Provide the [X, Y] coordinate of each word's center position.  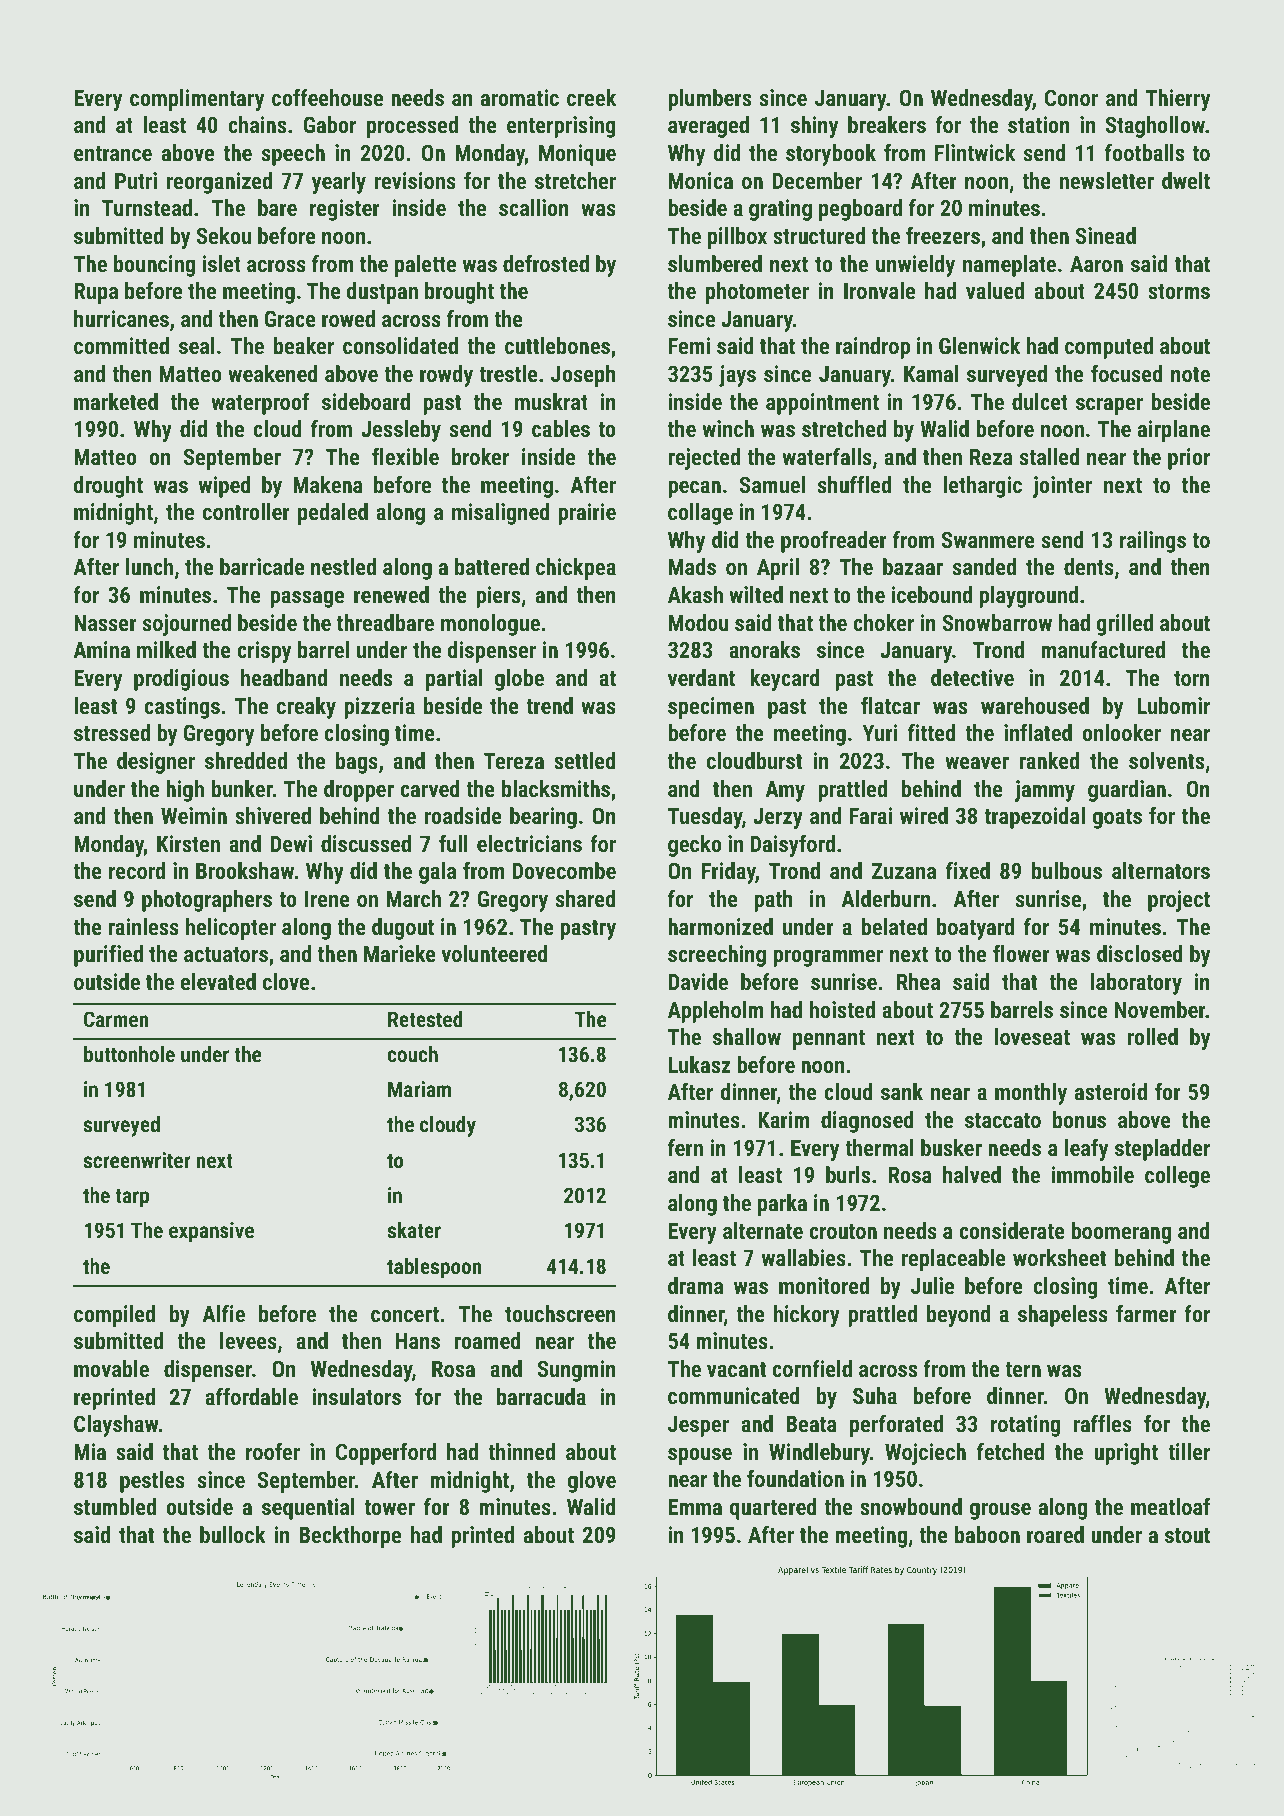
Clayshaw [116, 1426]
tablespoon [434, 1268]
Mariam [419, 1089]
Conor [1071, 97]
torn [1192, 678]
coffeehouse [327, 97]
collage [700, 514]
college [1177, 1177]
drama [695, 1285]
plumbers [709, 100]
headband [284, 677]
